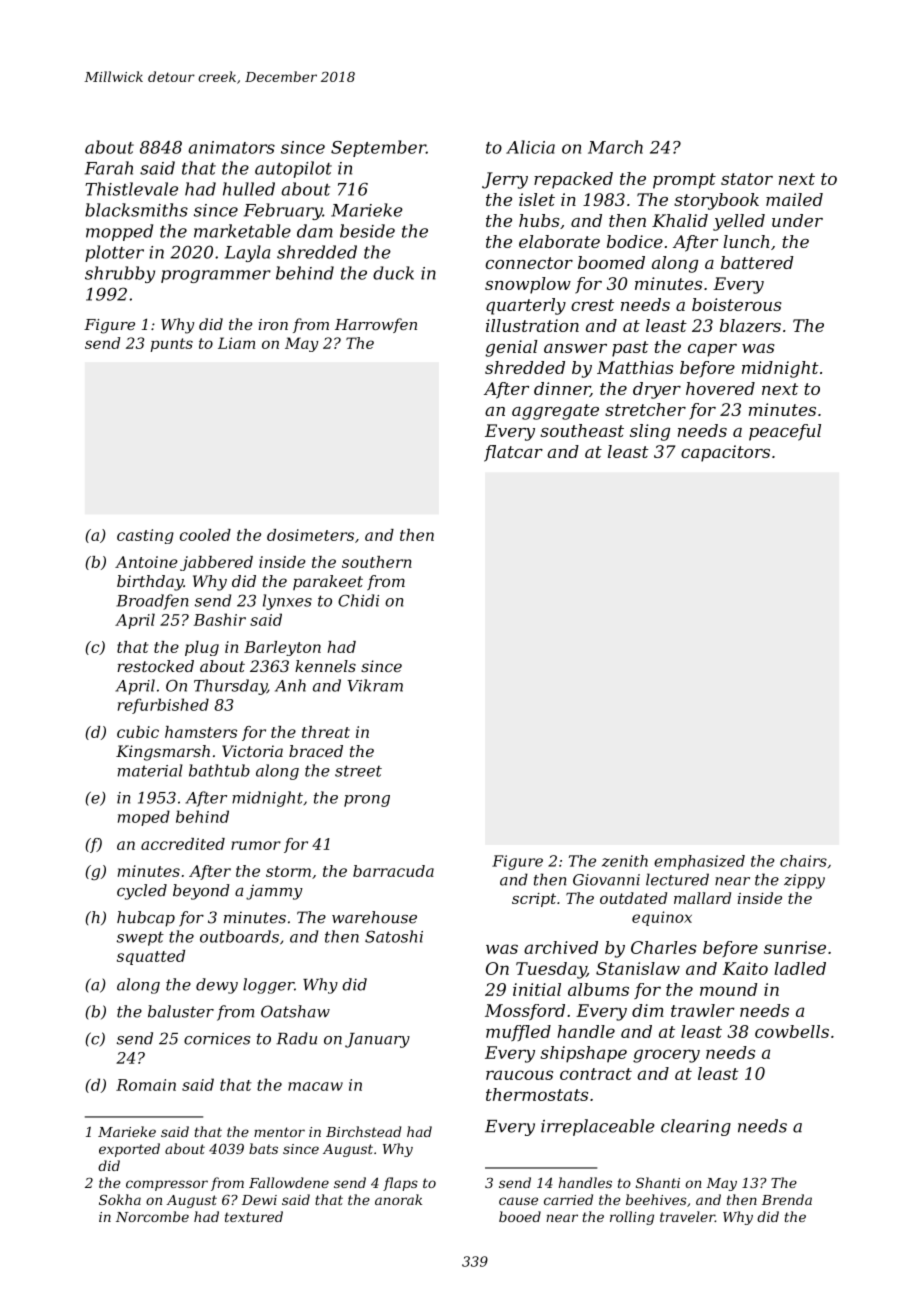 This screenshot has height=1311, width=924. Describe the element at coordinates (797, 220) in the screenshot. I see `under` at that location.
